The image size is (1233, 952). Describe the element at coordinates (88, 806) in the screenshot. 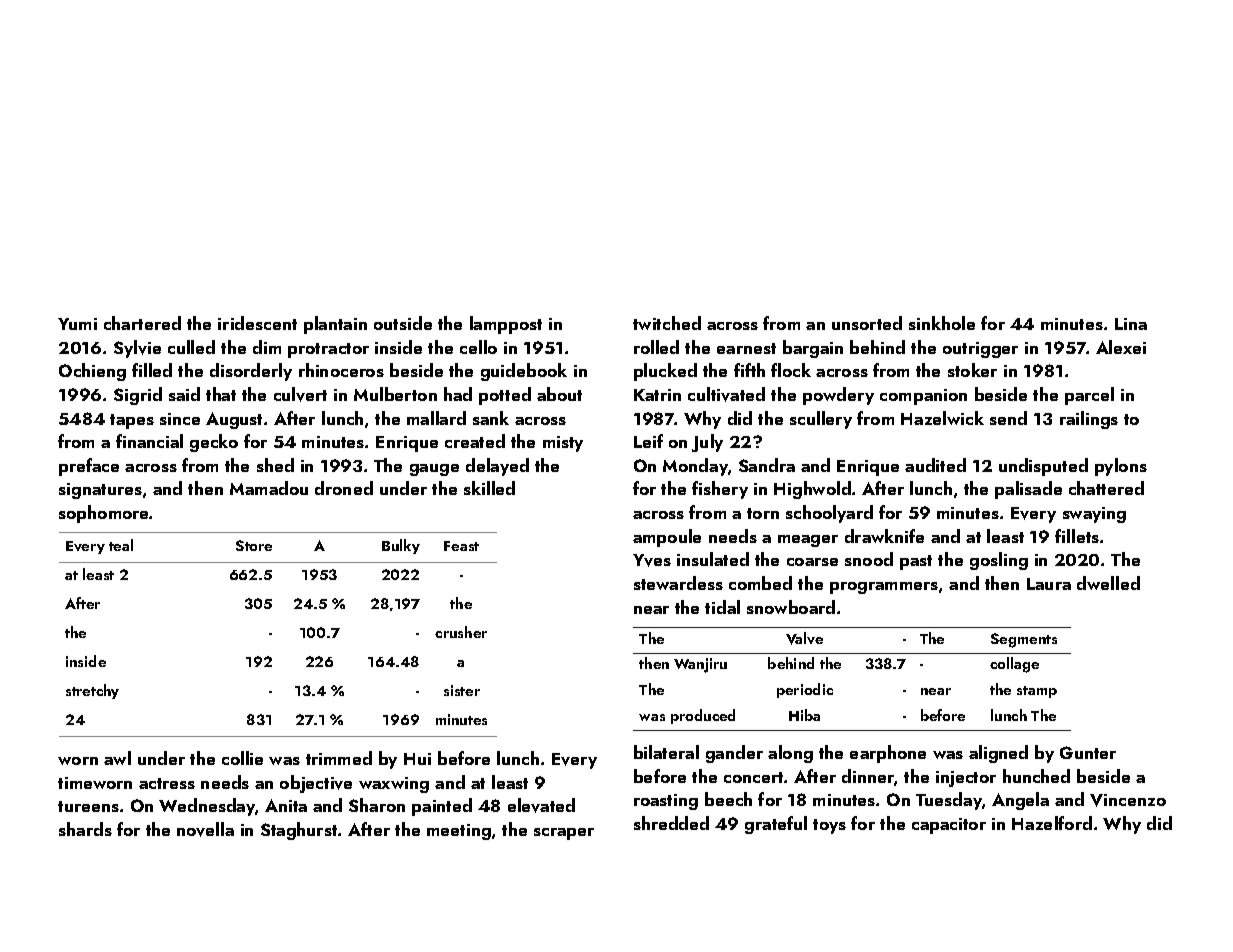

I see `tureens` at that location.
